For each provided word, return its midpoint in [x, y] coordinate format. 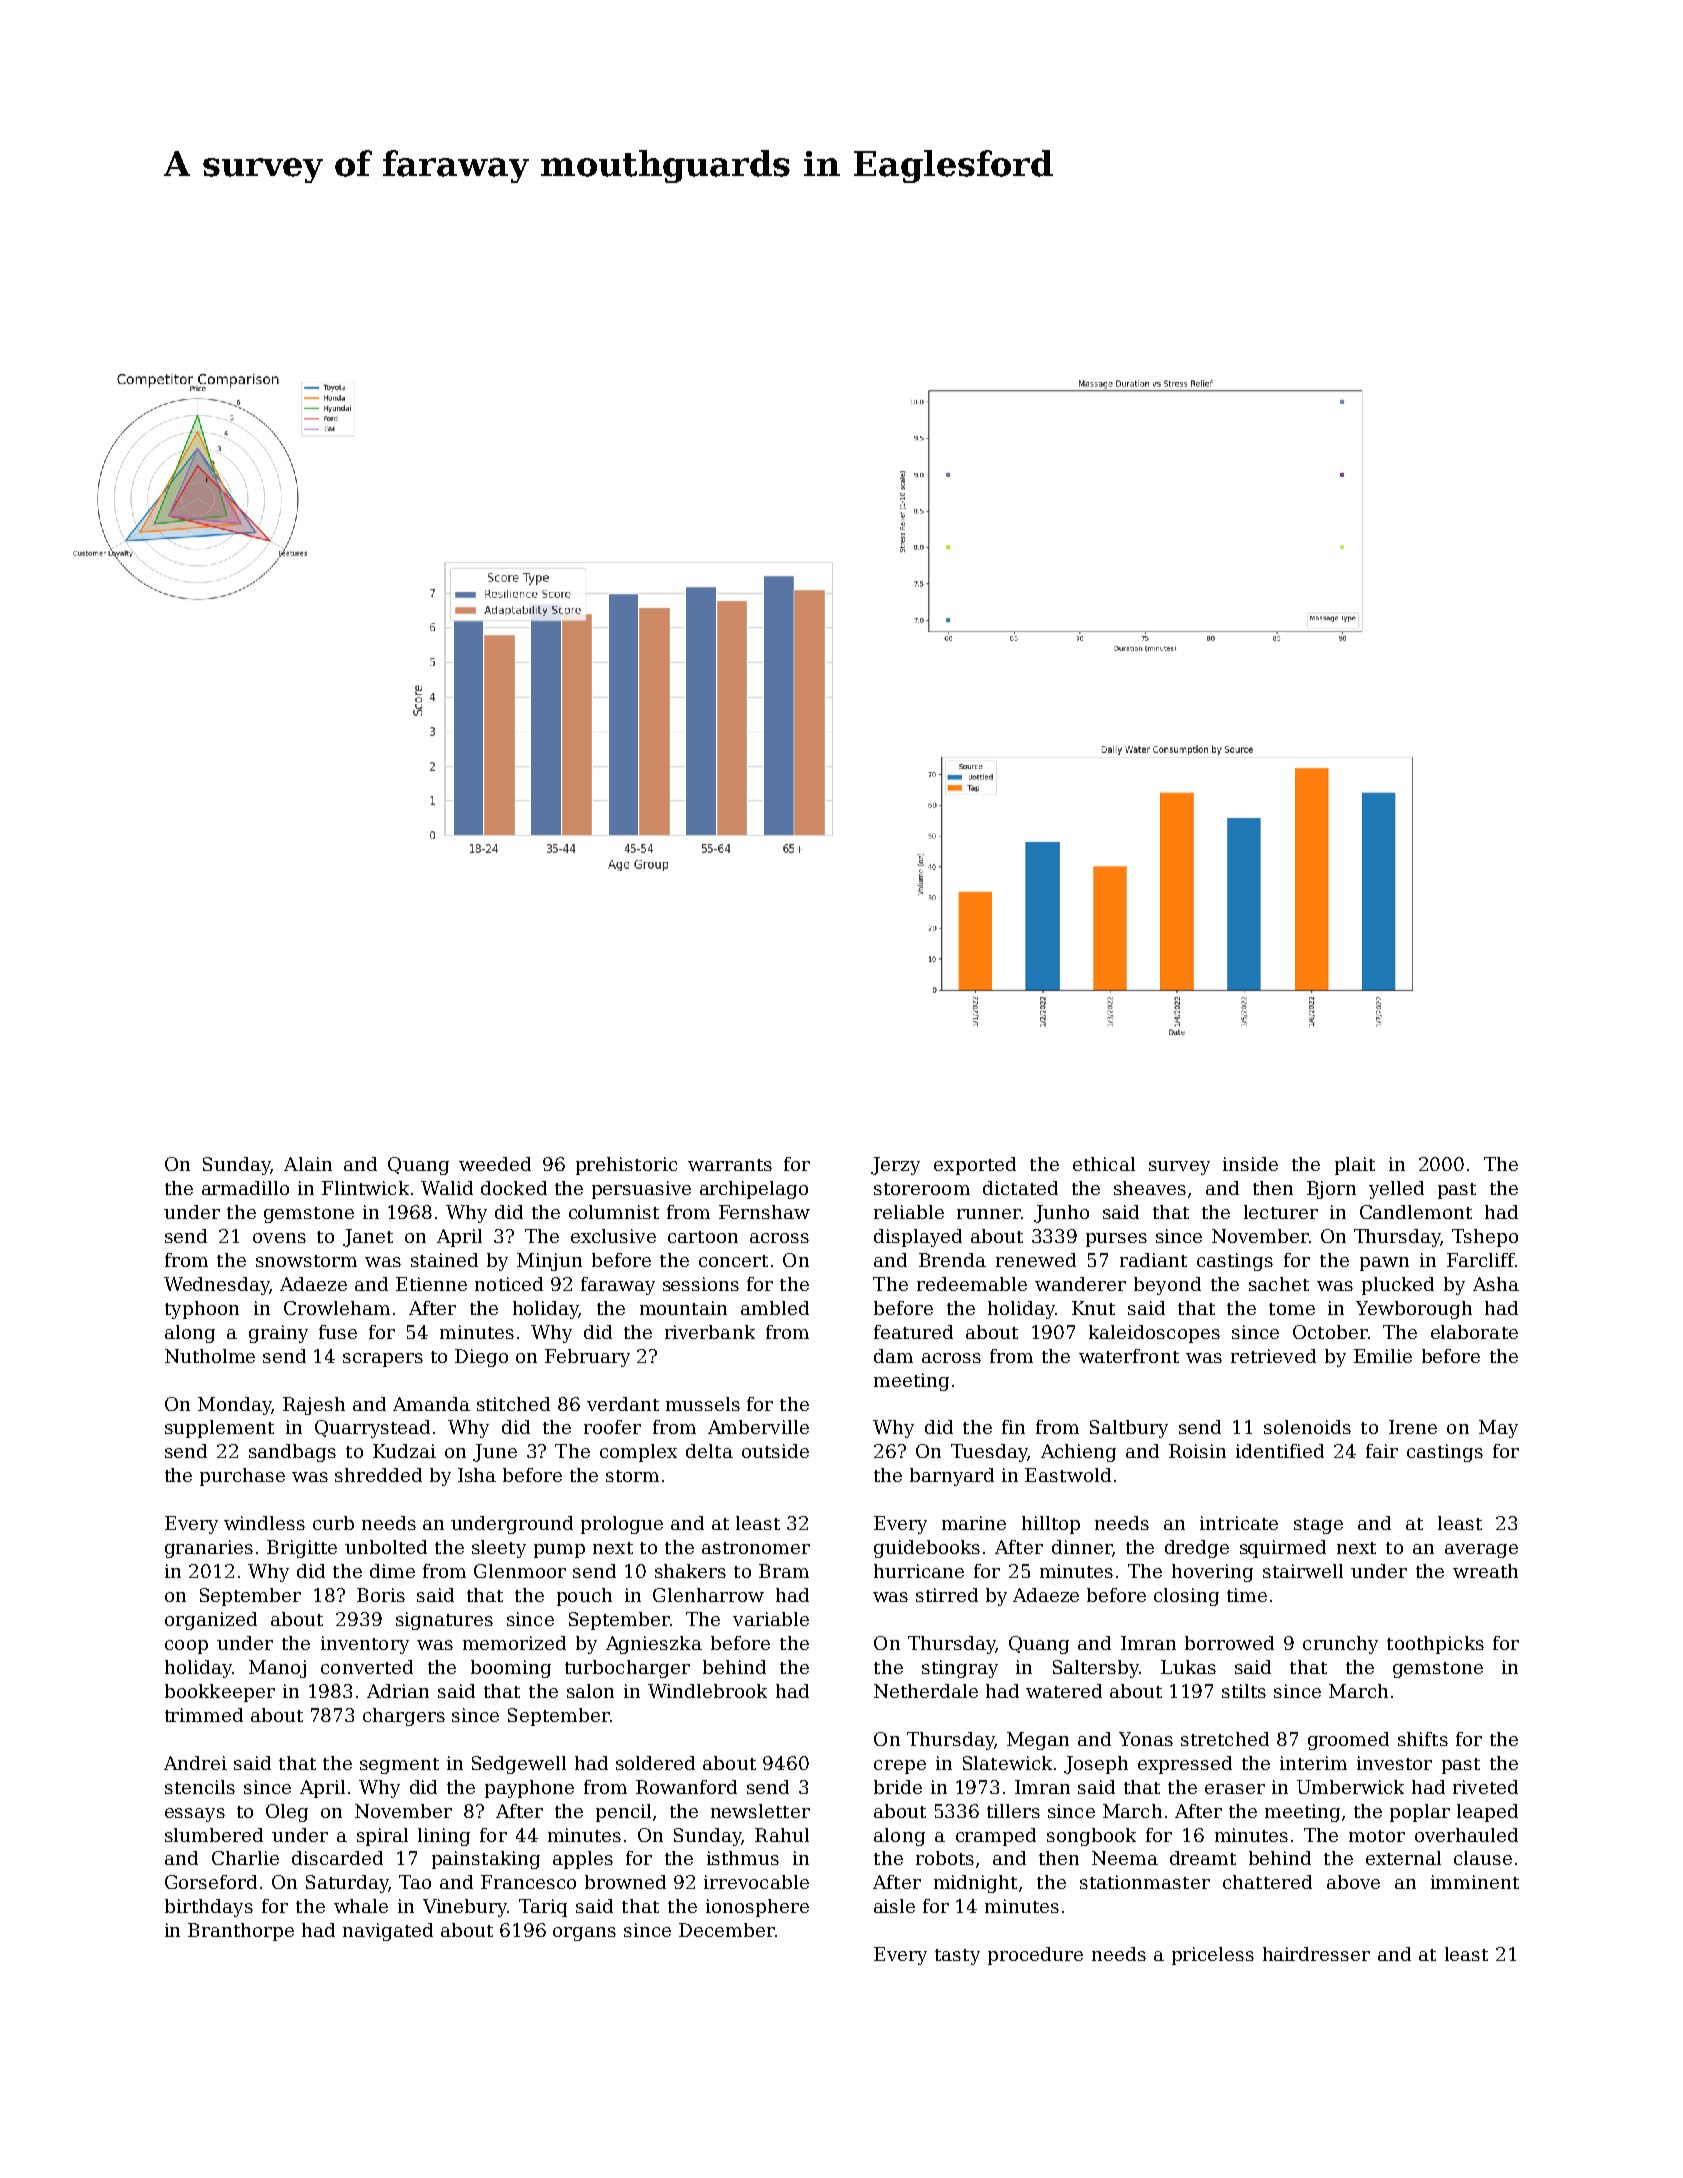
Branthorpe [241, 1932]
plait [1355, 1166]
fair [1382, 1451]
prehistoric [626, 1166]
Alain [308, 1164]
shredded [378, 1475]
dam [893, 1356]
